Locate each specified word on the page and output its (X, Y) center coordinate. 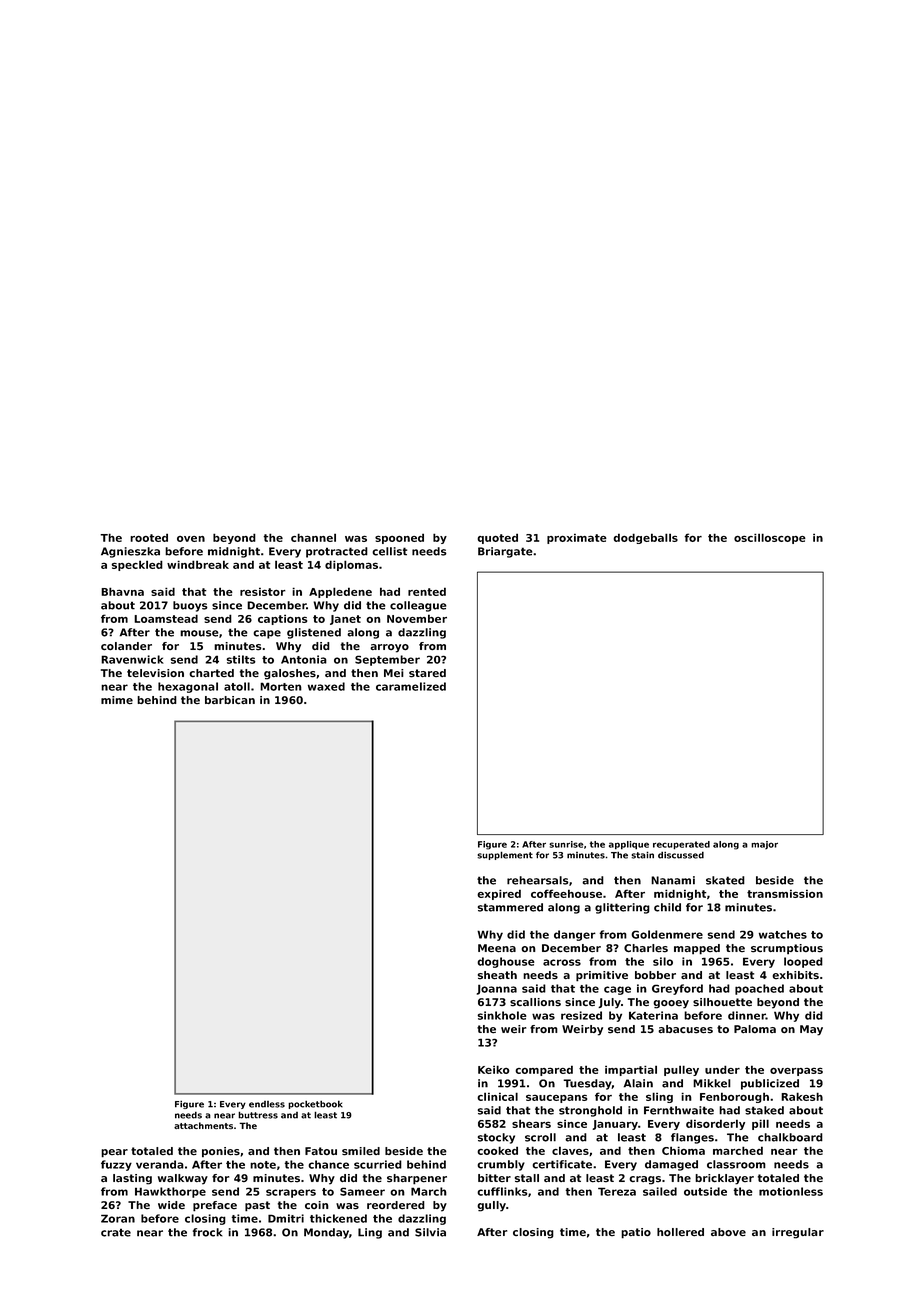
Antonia (304, 659)
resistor (263, 592)
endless (267, 1104)
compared (544, 1070)
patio (636, 1233)
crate (116, 1233)
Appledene (340, 592)
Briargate (505, 552)
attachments (203, 1125)
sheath (497, 975)
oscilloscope (770, 538)
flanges (692, 1138)
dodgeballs (645, 538)
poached (759, 989)
